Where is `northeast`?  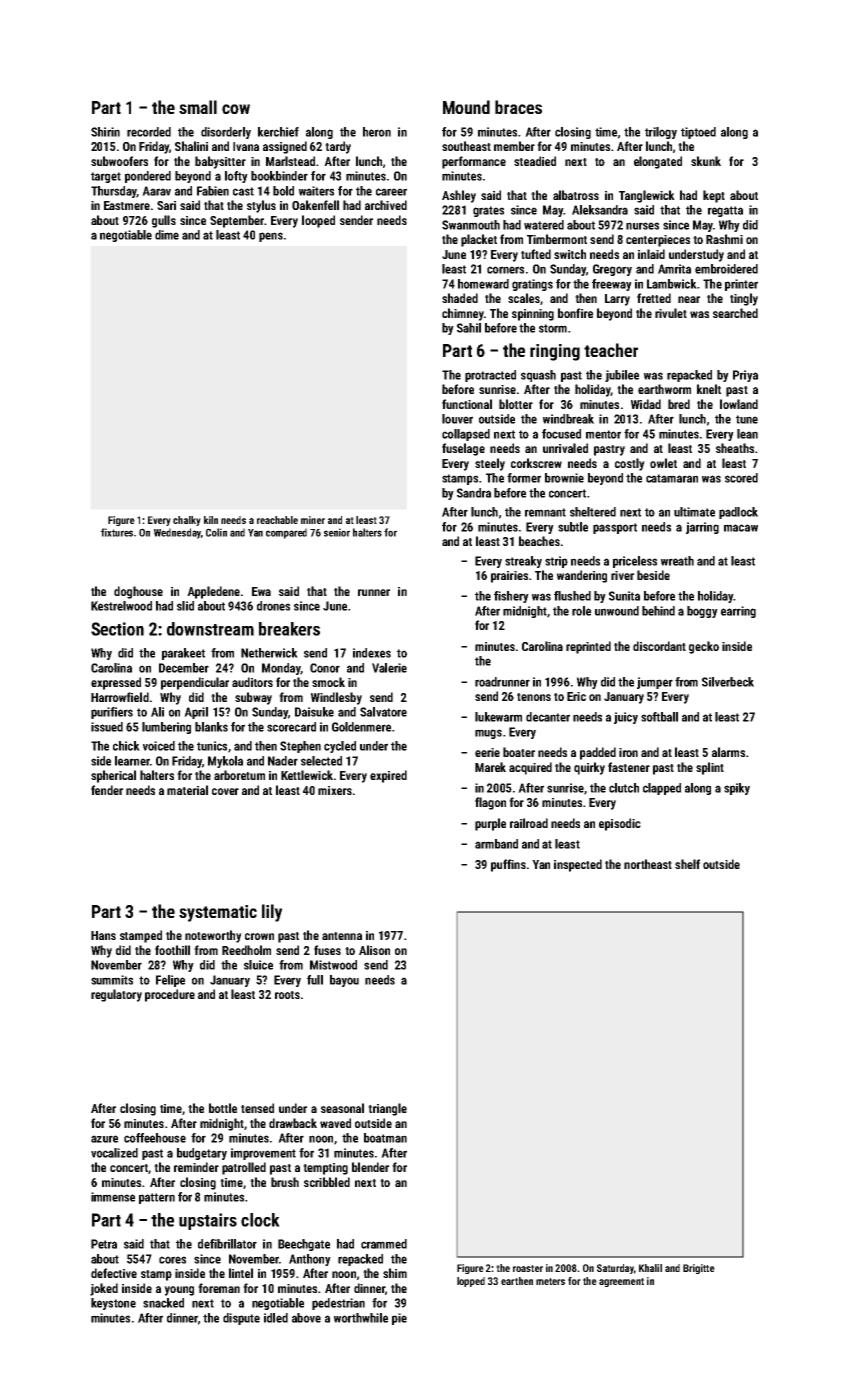 northeast is located at coordinates (648, 864).
